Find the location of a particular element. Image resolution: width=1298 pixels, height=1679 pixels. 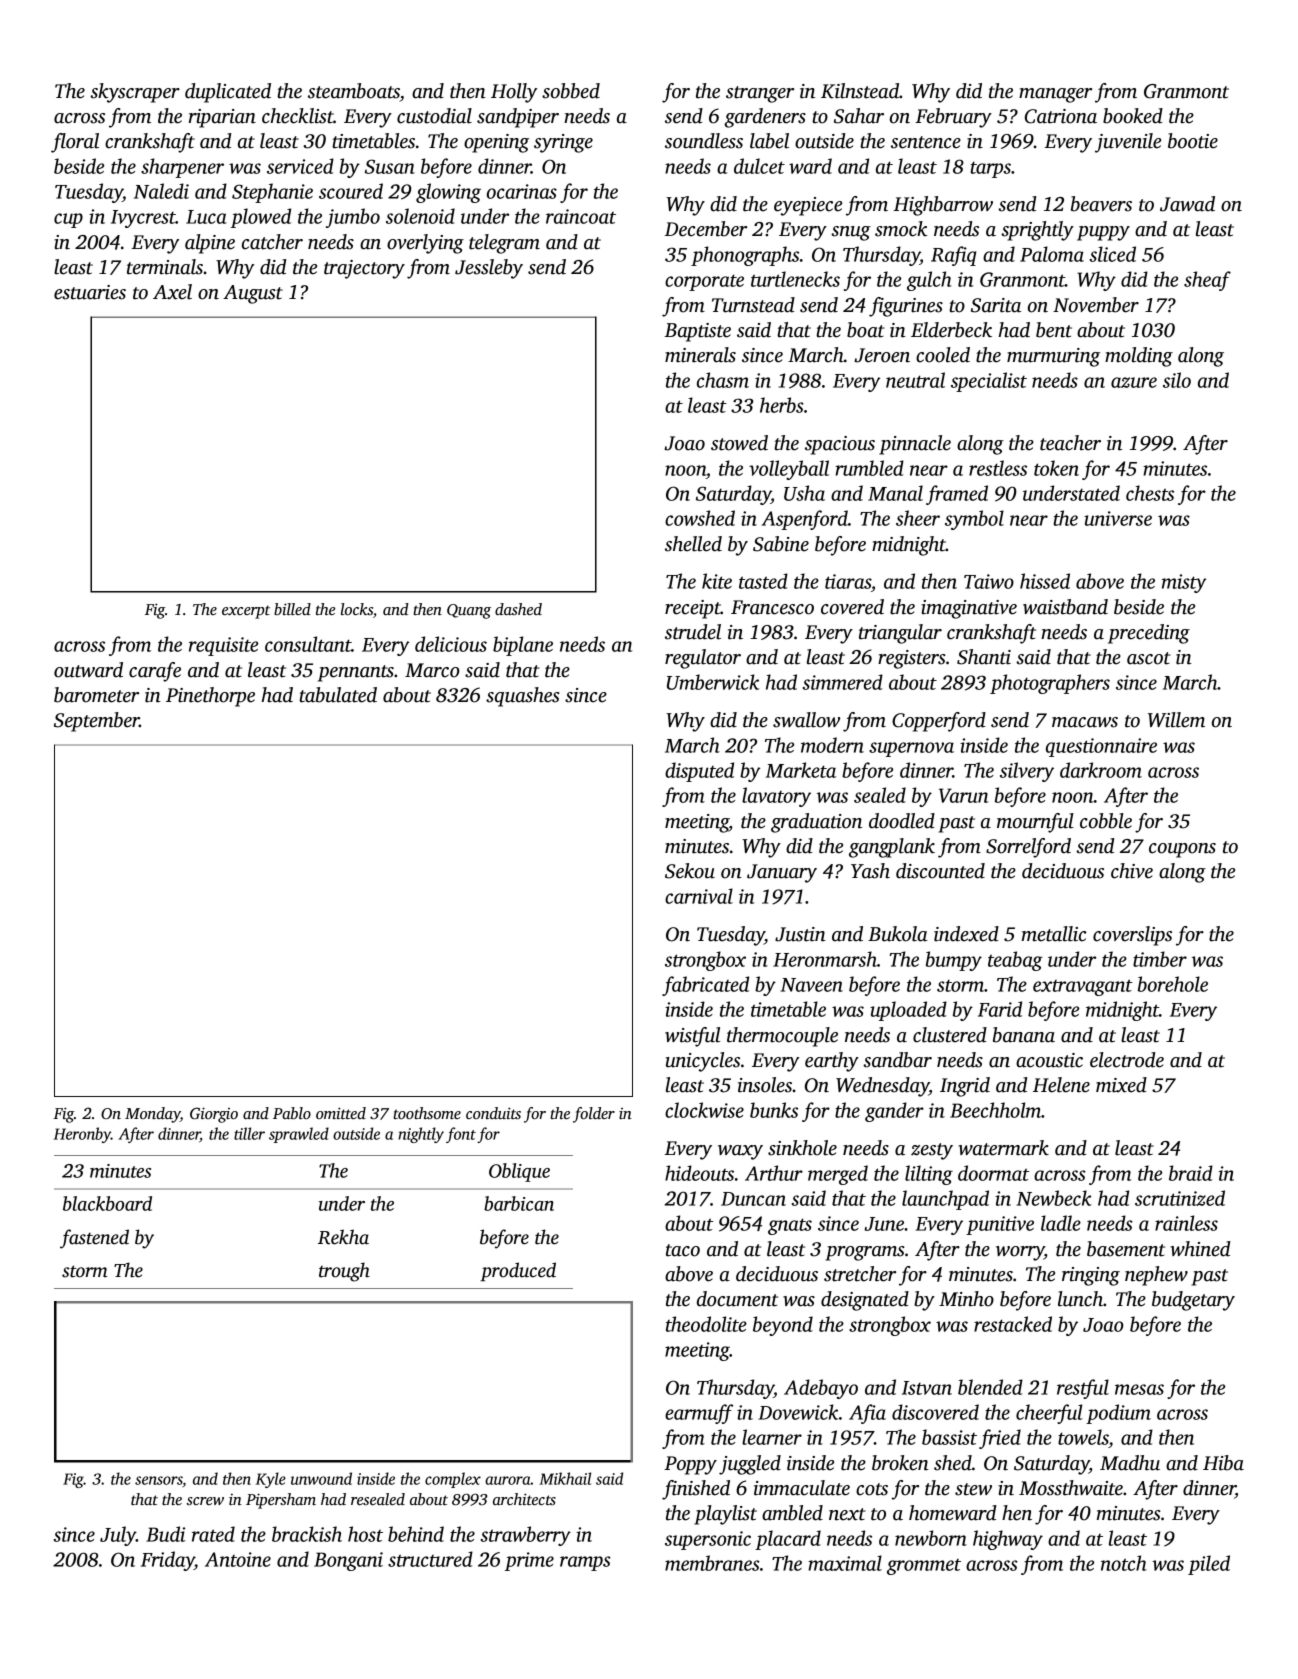

manager is located at coordinates (1055, 95).
